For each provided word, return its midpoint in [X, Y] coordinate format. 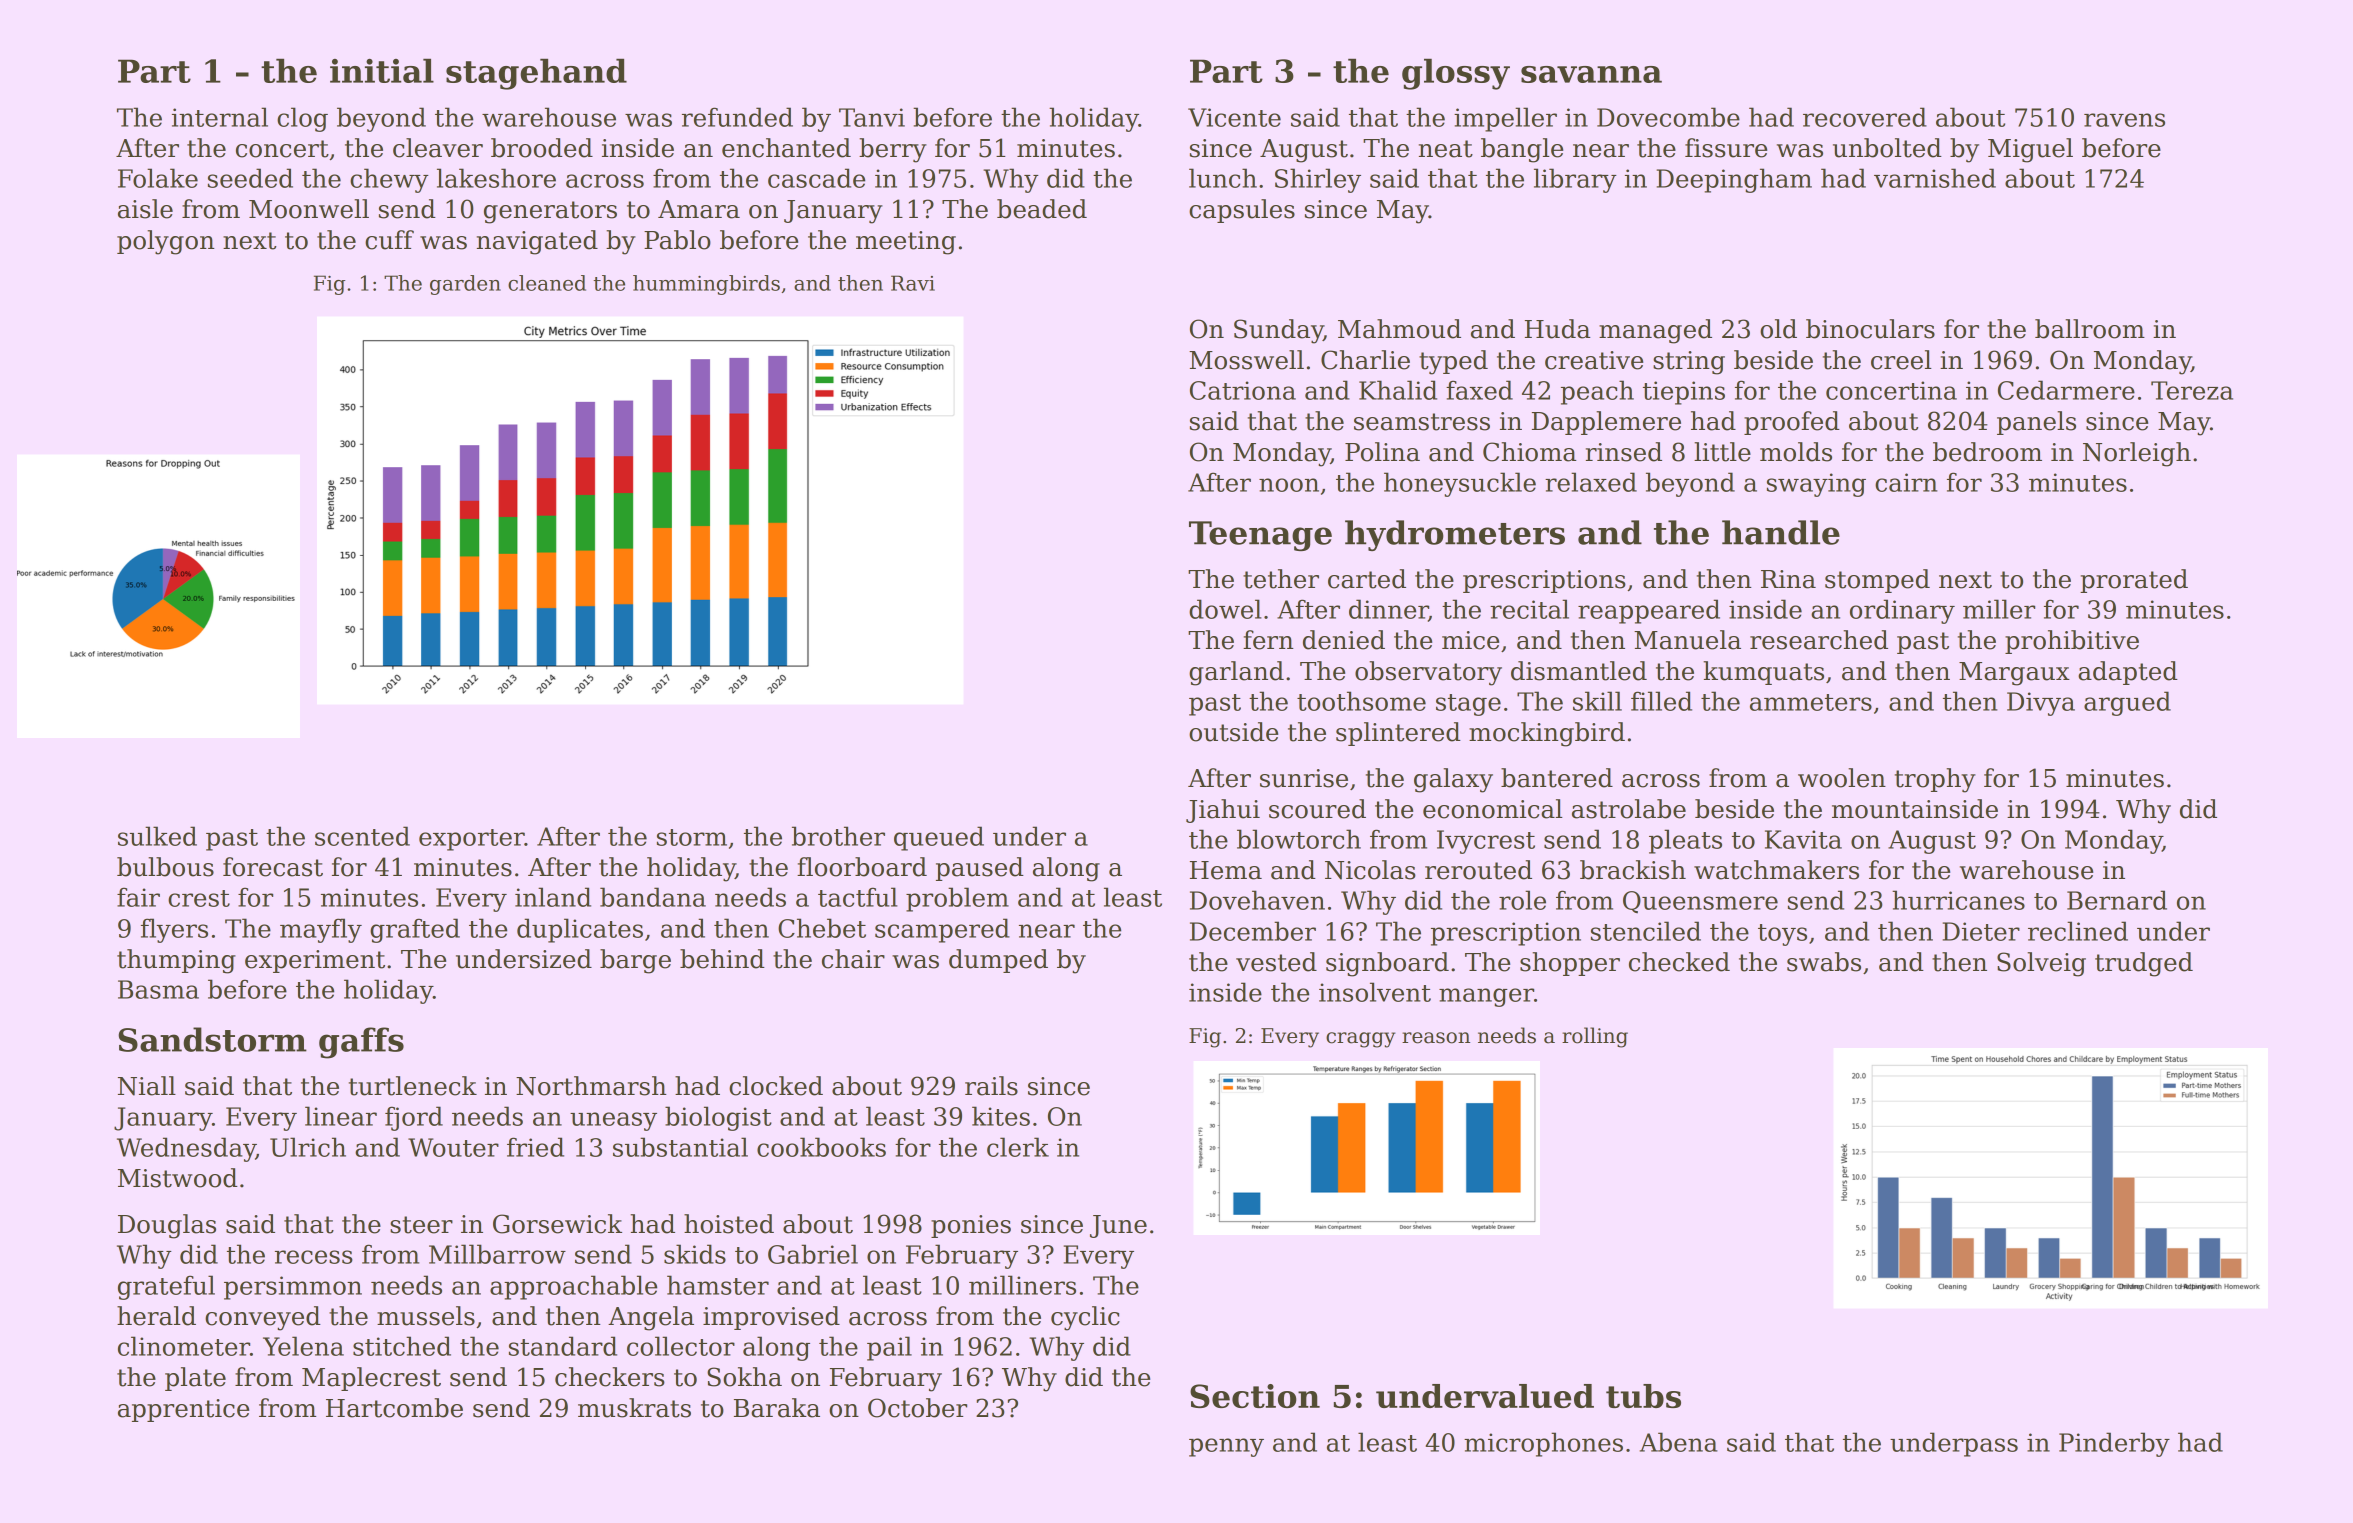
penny [1226, 1447]
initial [382, 71]
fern [1268, 640]
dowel [1225, 609]
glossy [1456, 74]
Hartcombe [394, 1408]
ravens [2124, 120]
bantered [1557, 778]
